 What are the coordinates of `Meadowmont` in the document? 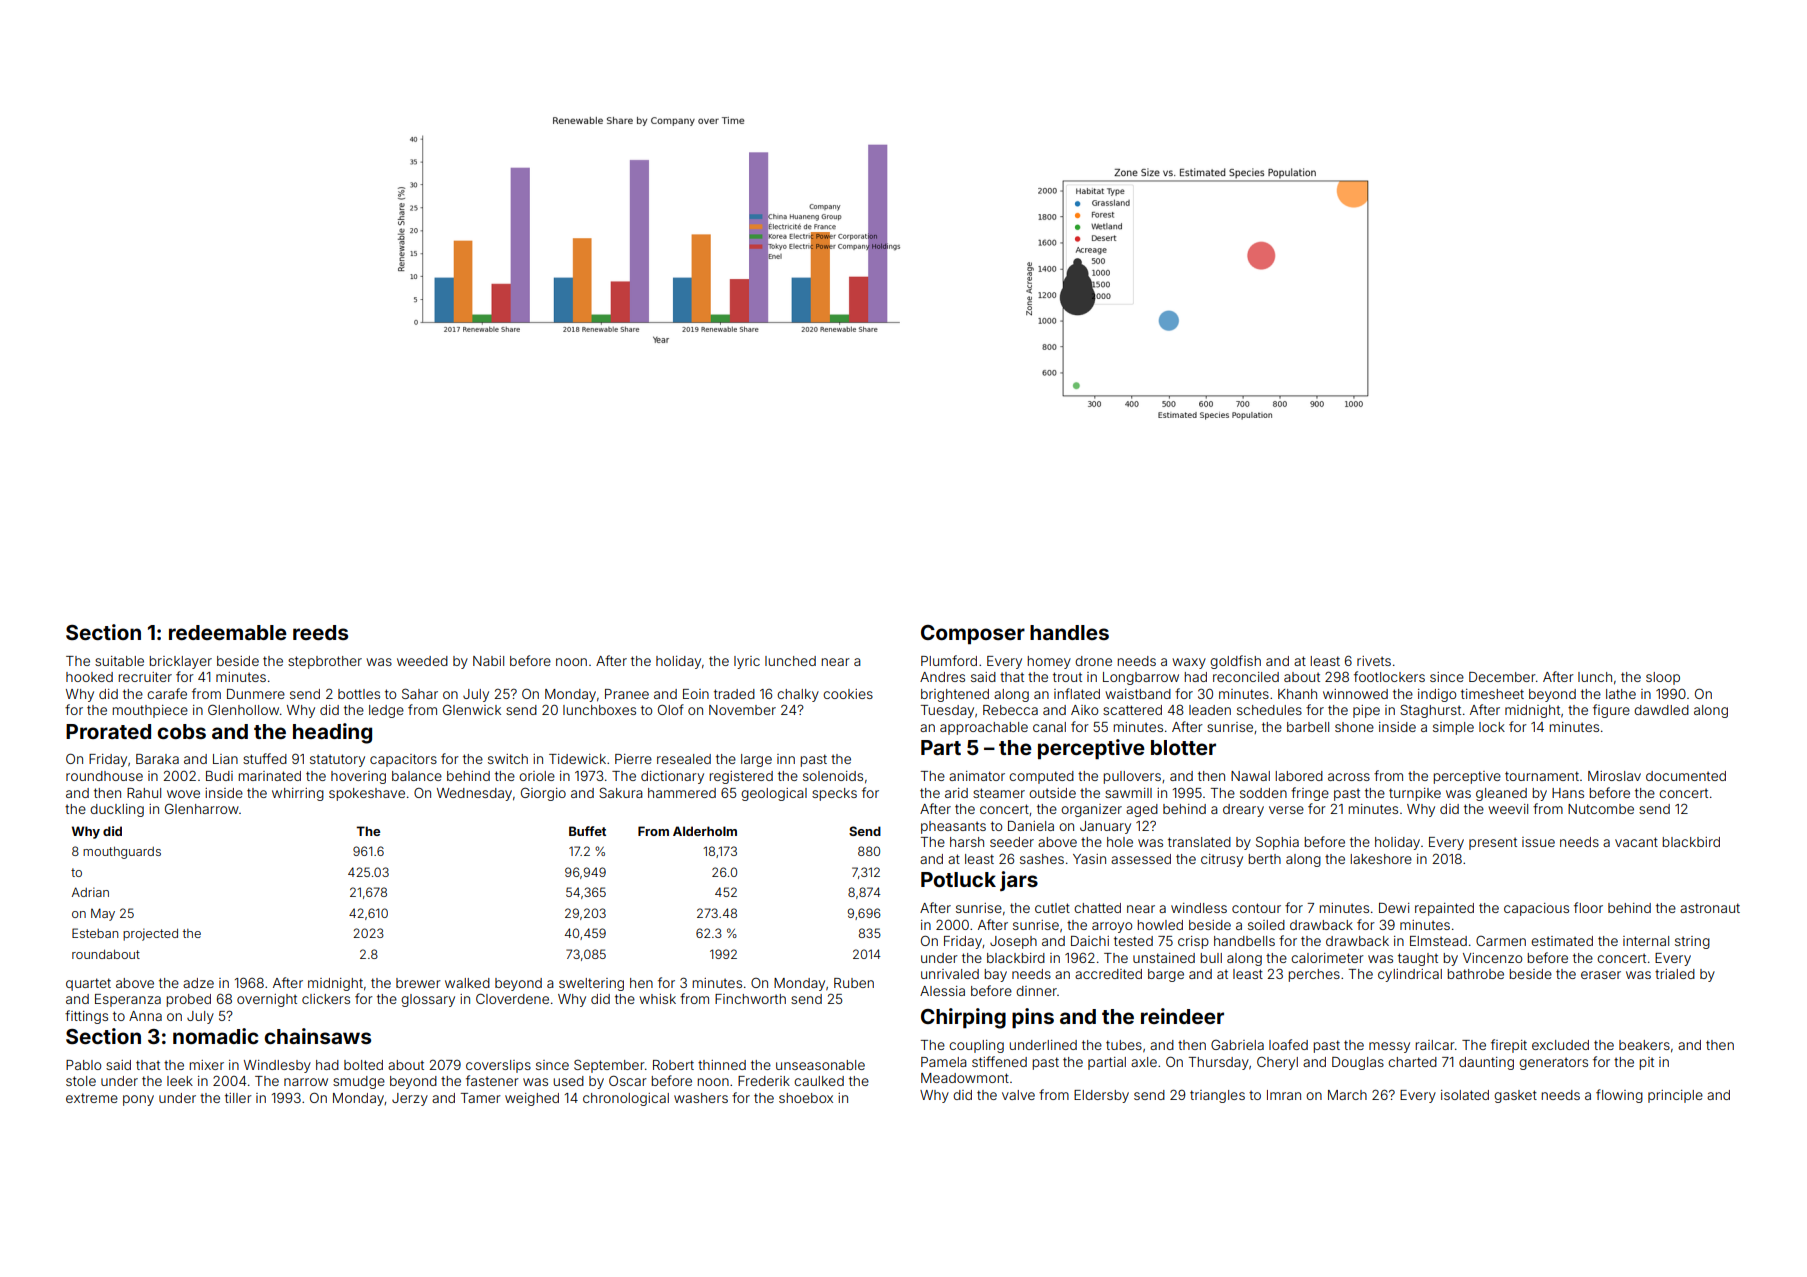 It's located at (965, 1078).
